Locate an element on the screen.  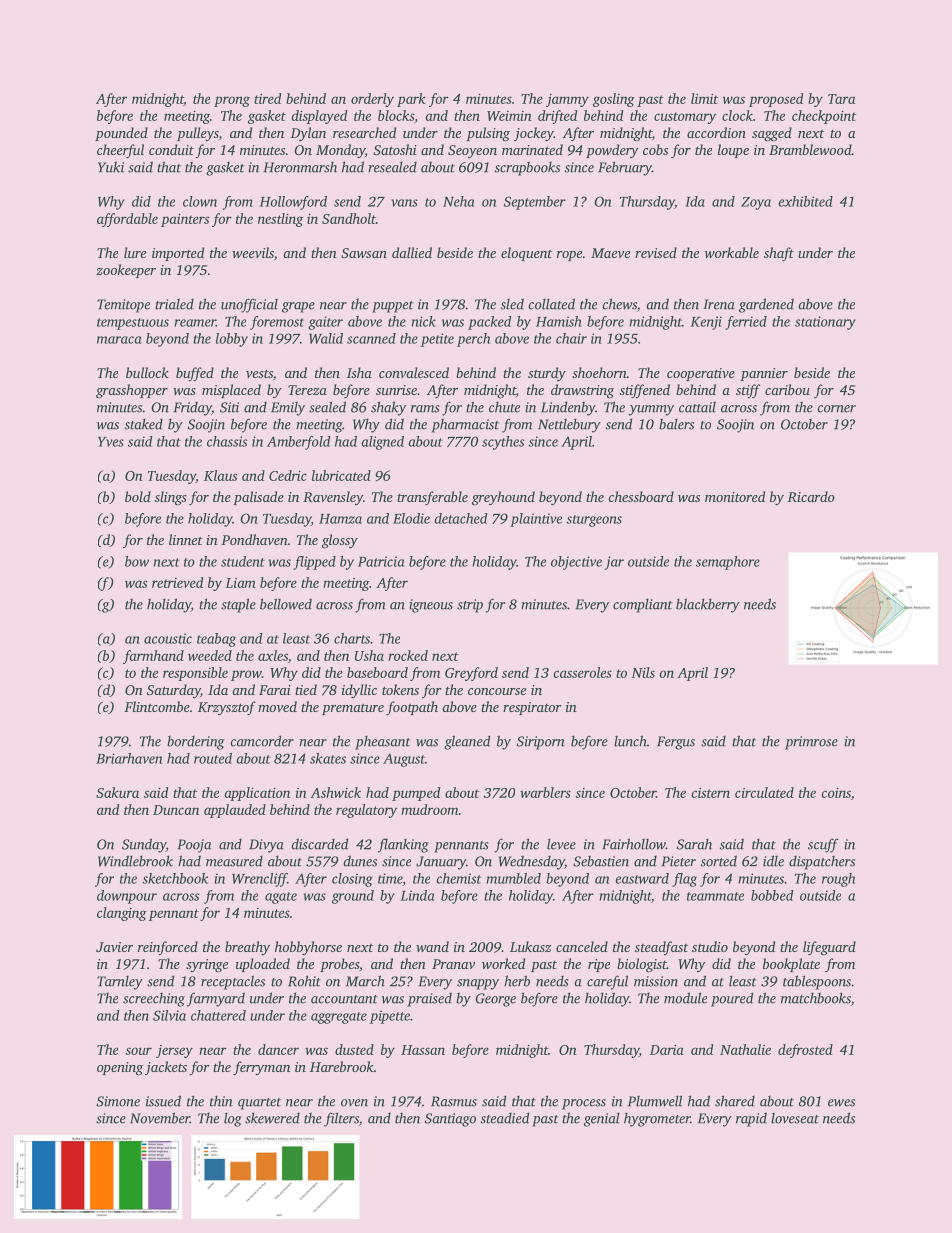
rope is located at coordinates (569, 256).
